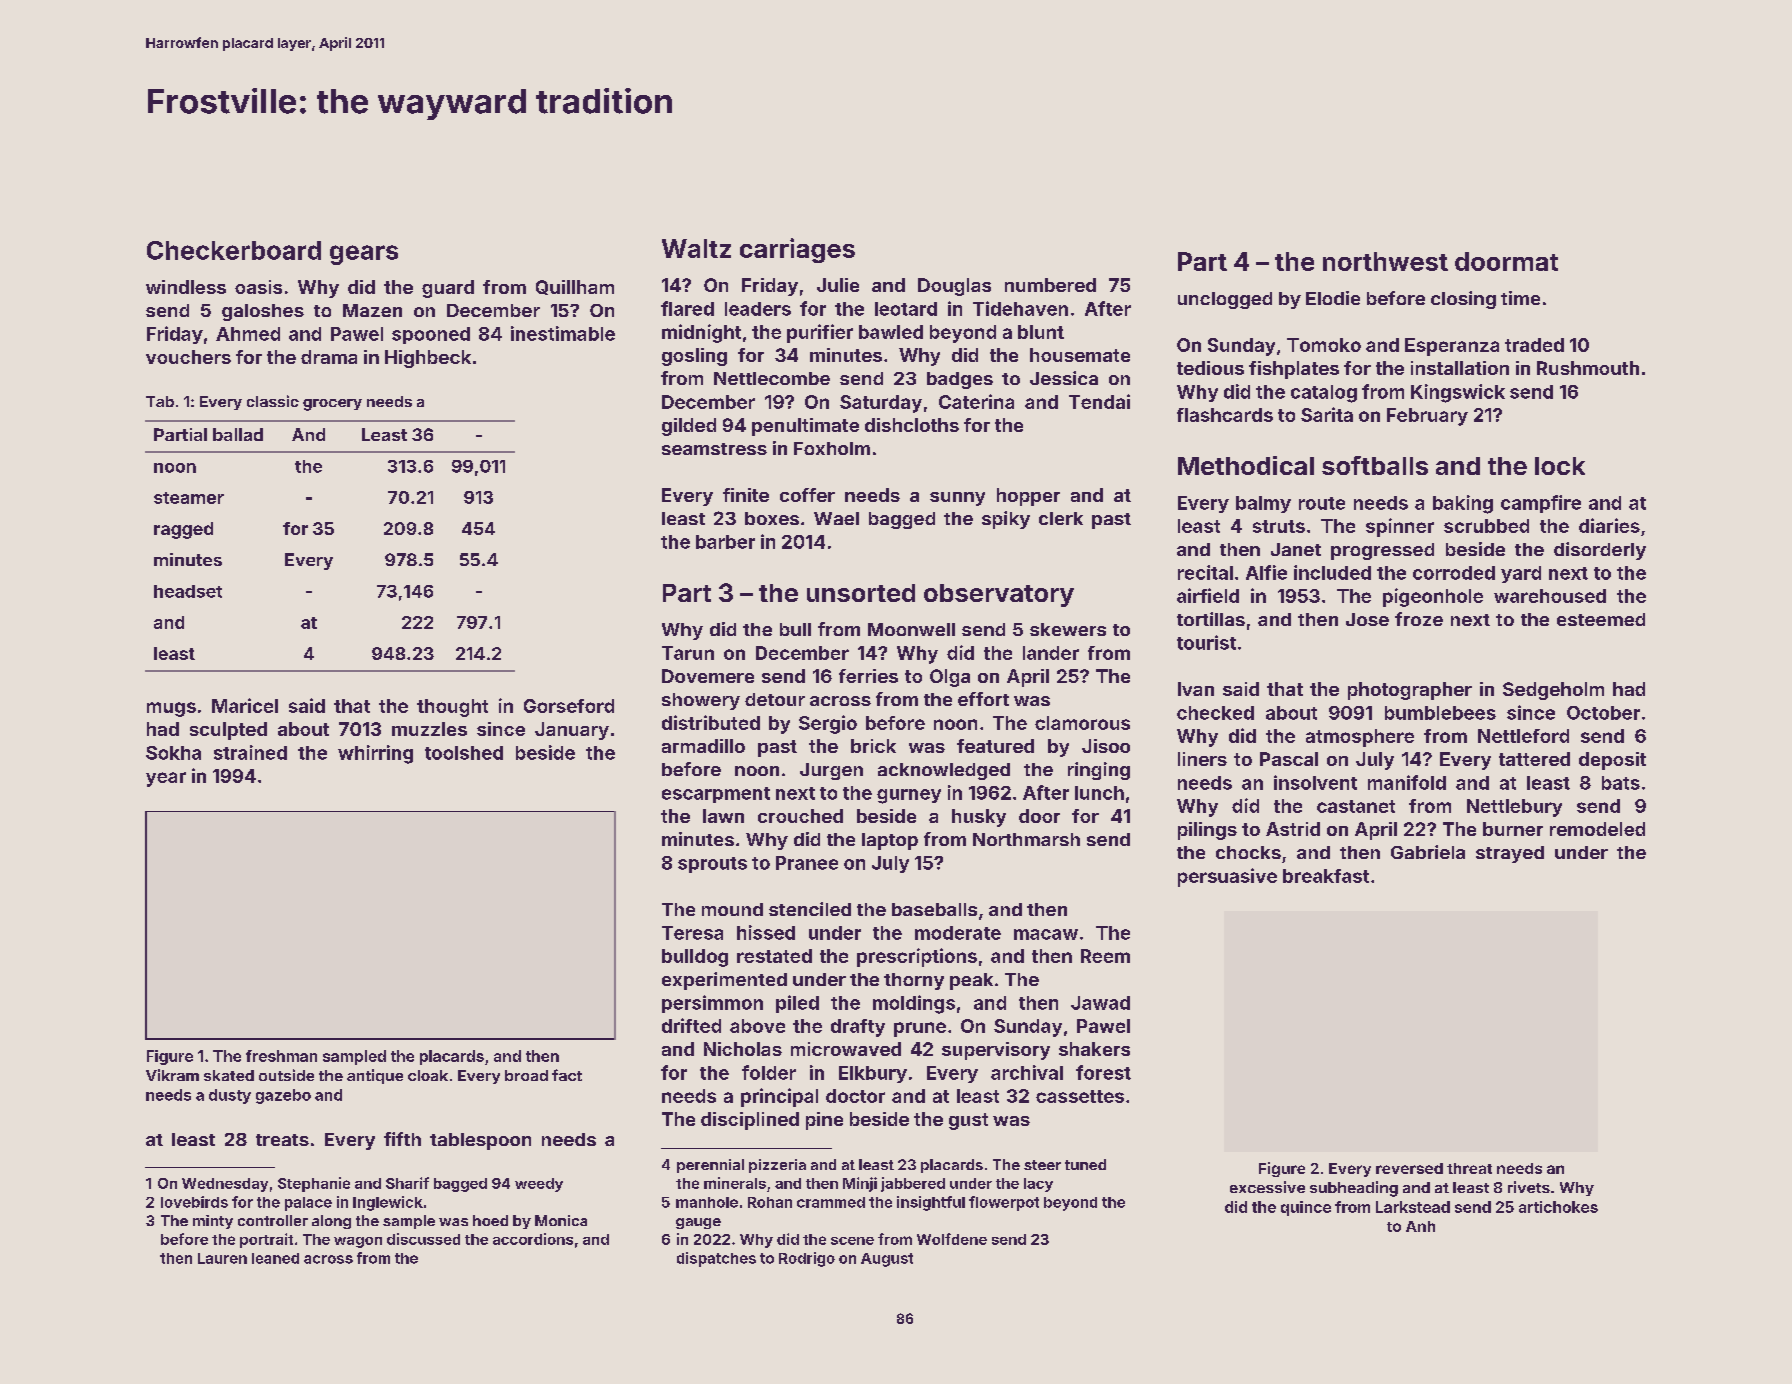 The image size is (1792, 1384). Describe the element at coordinates (1597, 829) in the document. I see `remodeled` at that location.
